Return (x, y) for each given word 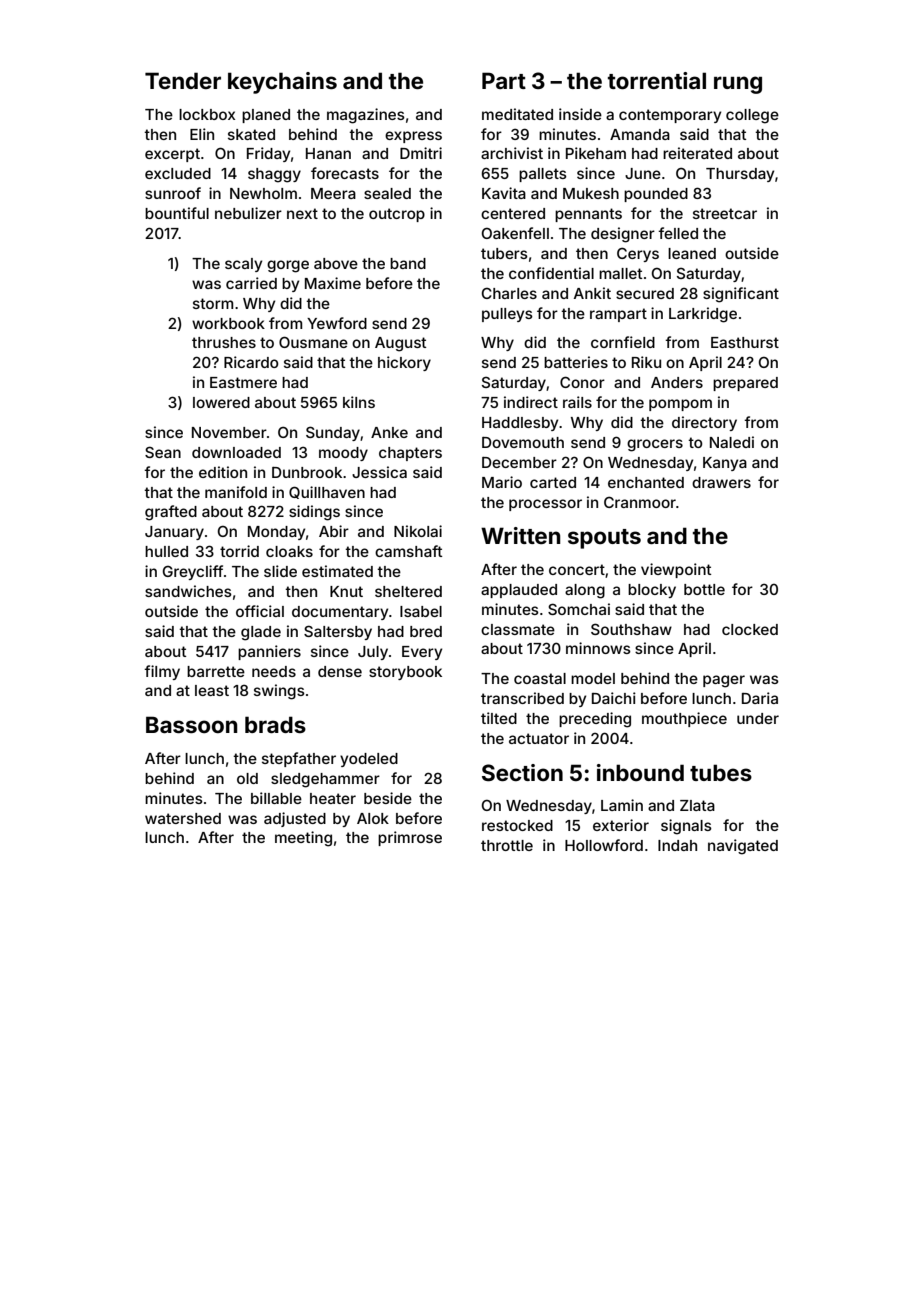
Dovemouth (523, 442)
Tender (183, 80)
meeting (303, 839)
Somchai (579, 609)
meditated (517, 114)
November (229, 432)
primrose (410, 838)
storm (213, 303)
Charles (509, 293)
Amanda (640, 134)
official (260, 611)
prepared (745, 384)
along (585, 591)
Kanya (725, 464)
